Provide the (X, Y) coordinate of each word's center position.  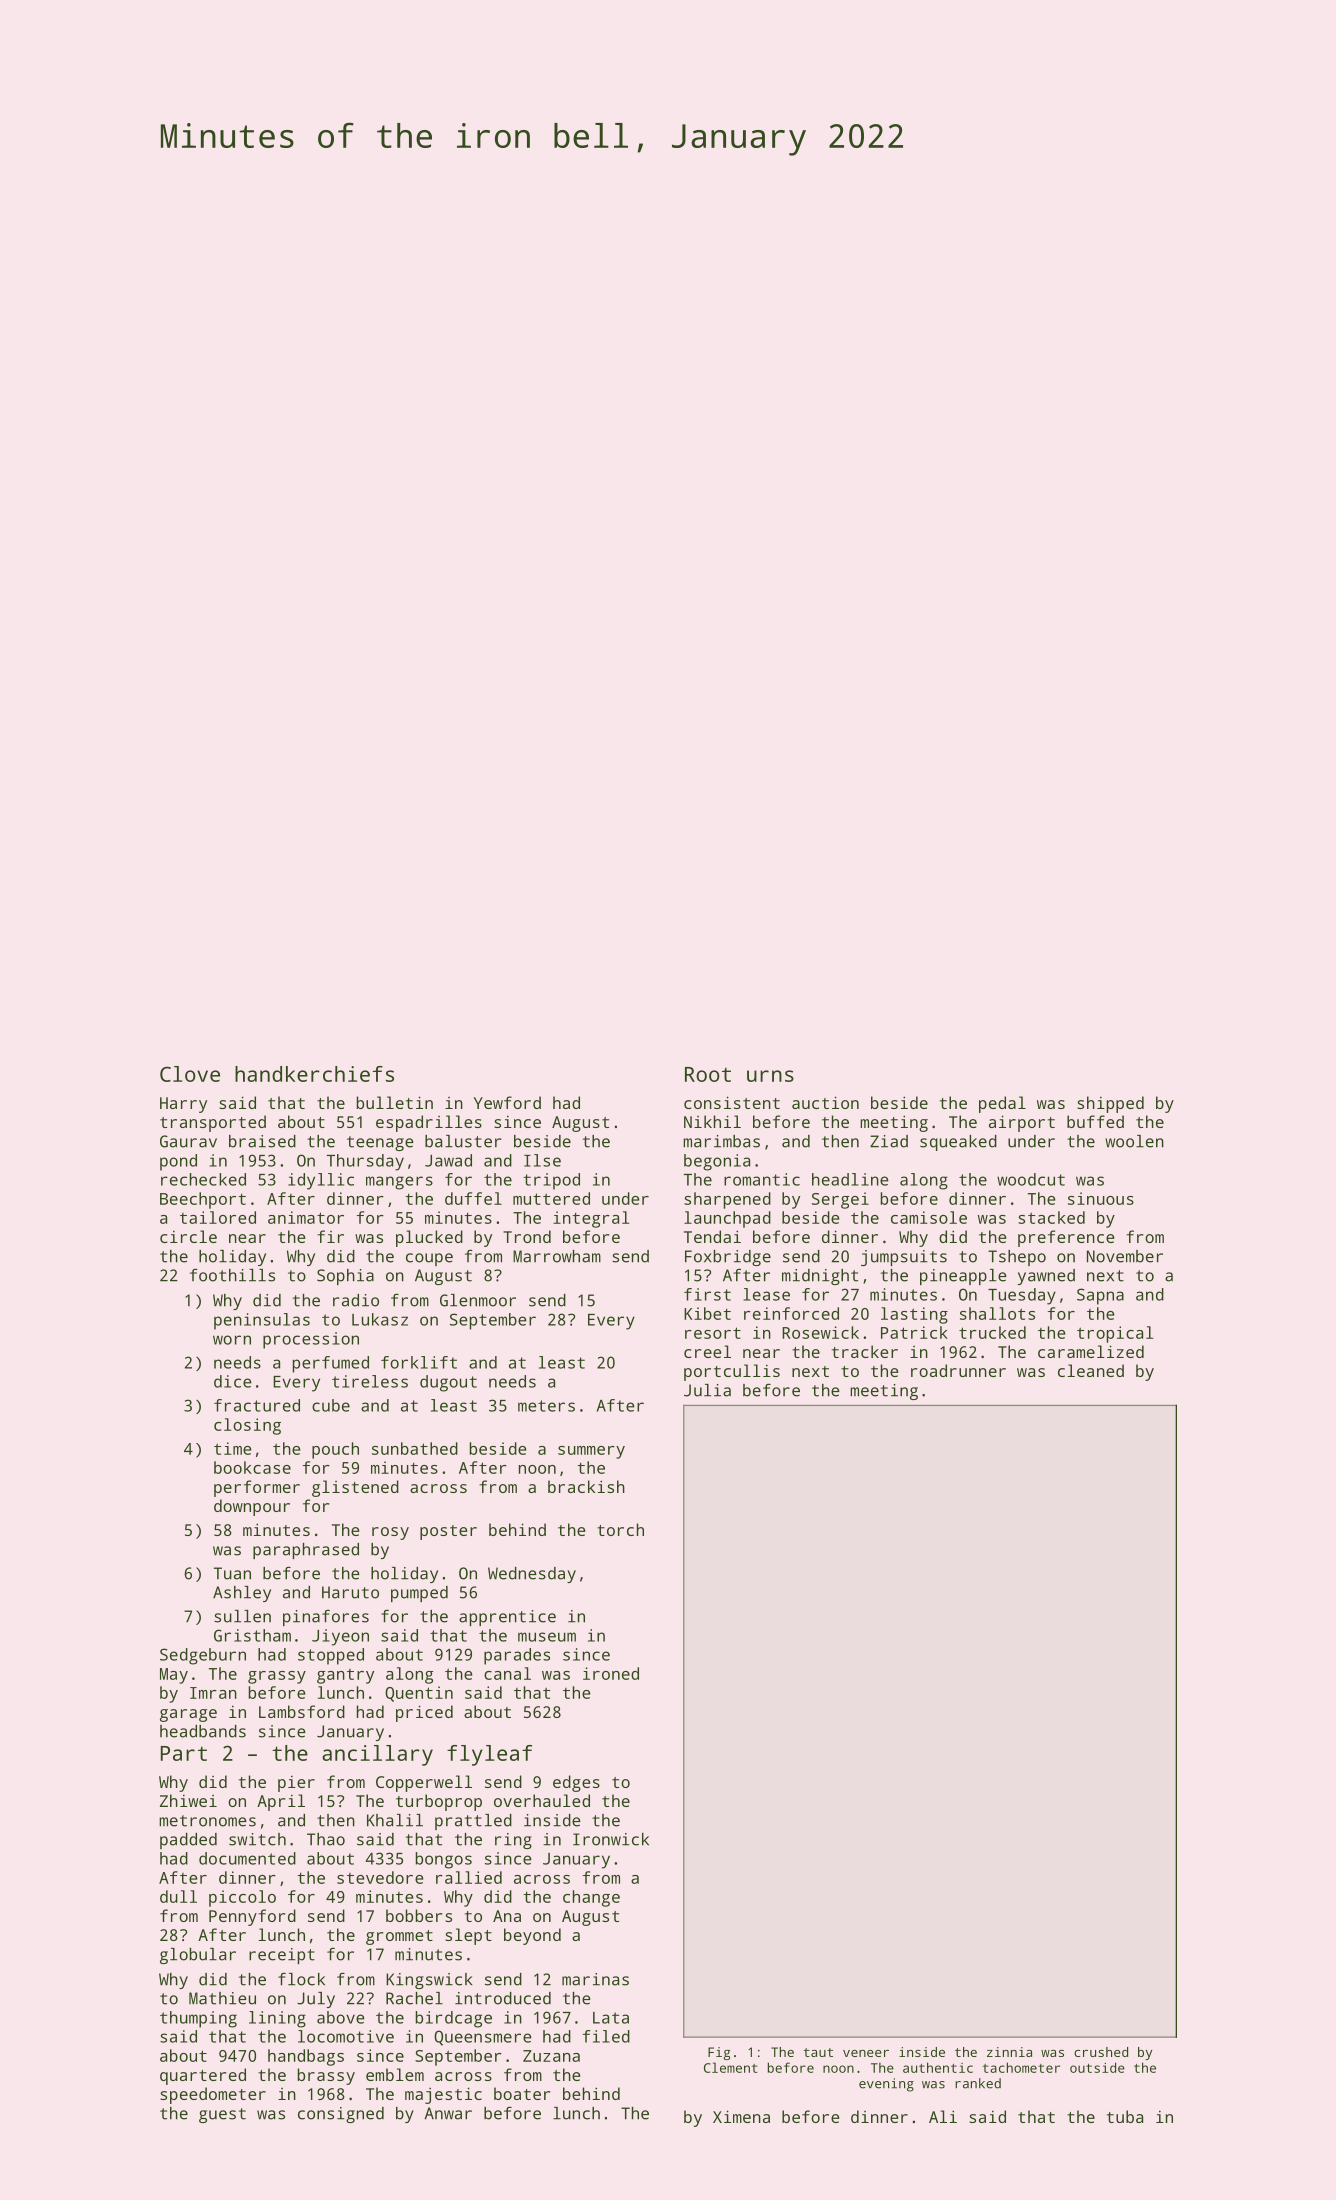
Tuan (232, 1573)
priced (424, 1713)
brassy (326, 2076)
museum (547, 1637)
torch (620, 1529)
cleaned (1091, 1370)
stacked (1051, 1217)
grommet (399, 1937)
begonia (717, 1162)
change (591, 1898)
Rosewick (820, 1332)
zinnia (1009, 2052)
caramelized (1091, 1351)
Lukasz (380, 1319)
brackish (586, 1486)
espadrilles (429, 1123)
